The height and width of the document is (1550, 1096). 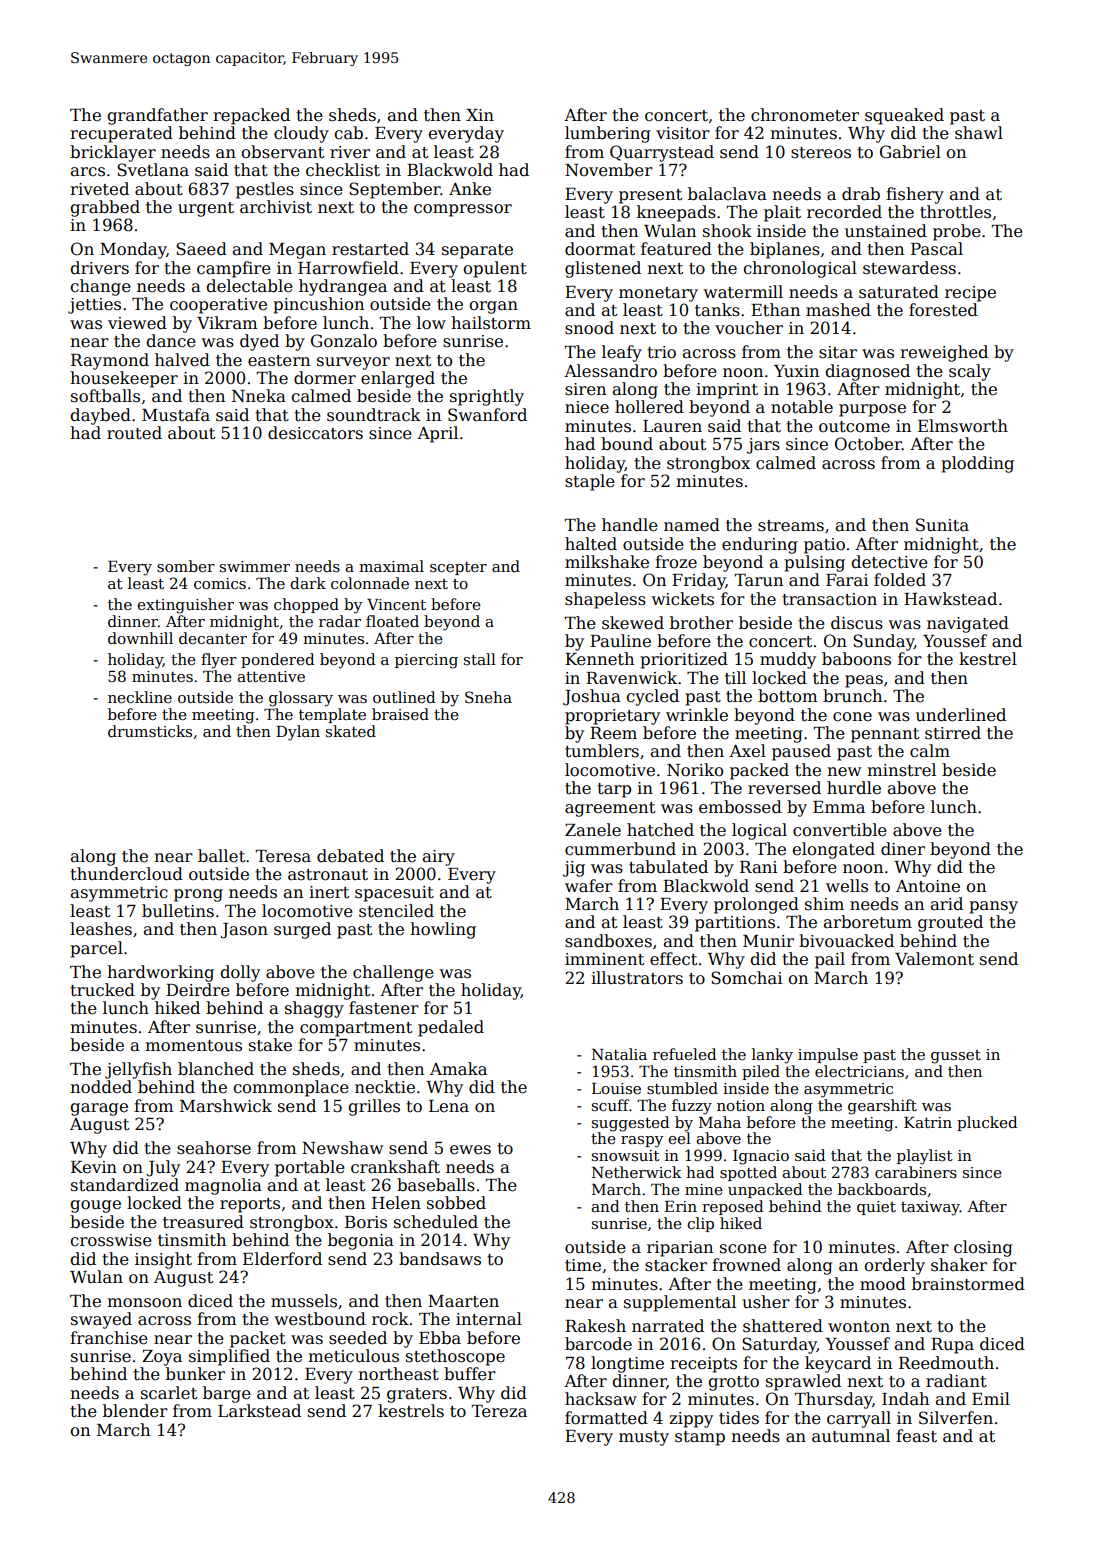 I want to click on skewed, so click(x=633, y=623).
